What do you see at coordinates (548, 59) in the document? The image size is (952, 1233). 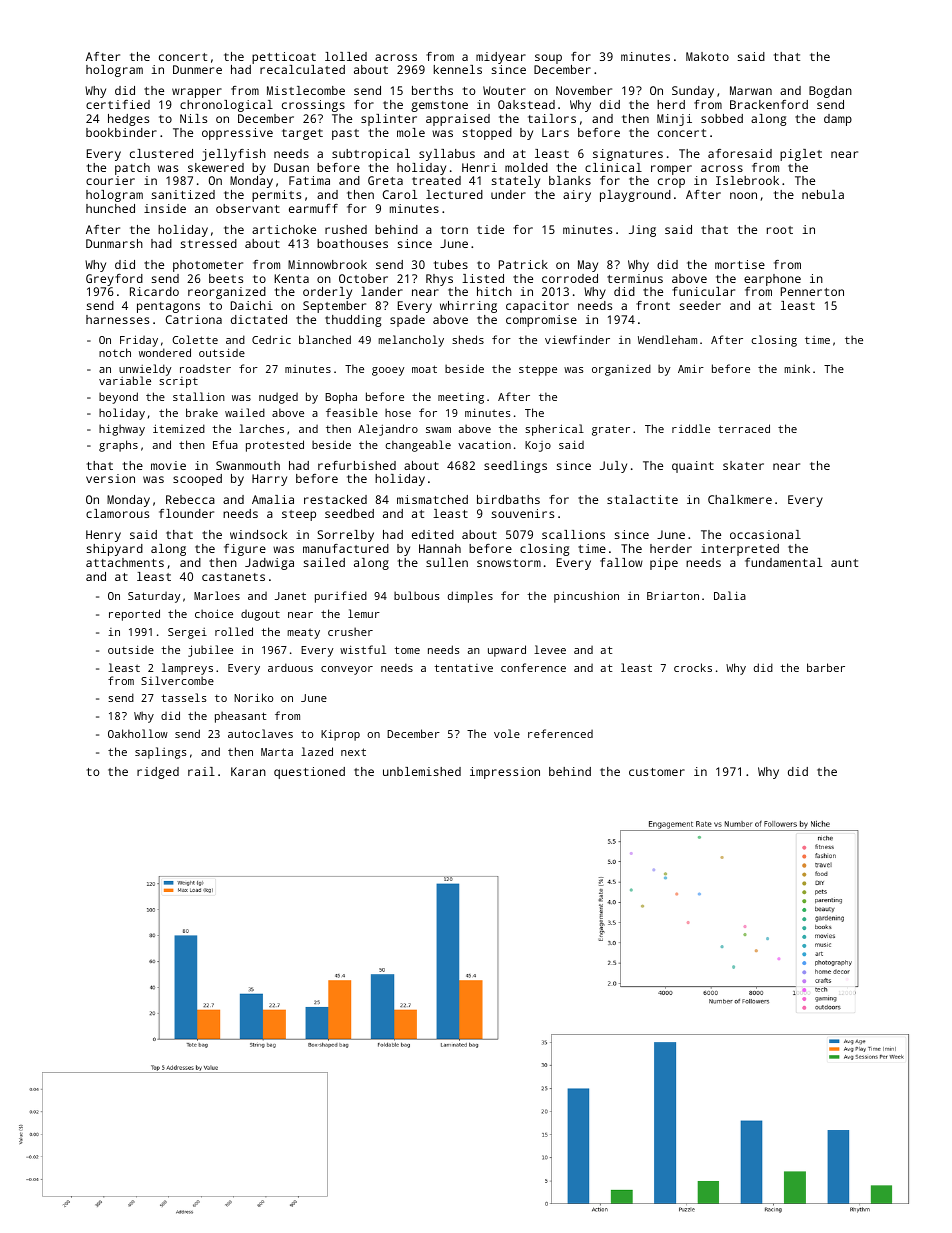 I see `soup` at bounding box center [548, 59].
